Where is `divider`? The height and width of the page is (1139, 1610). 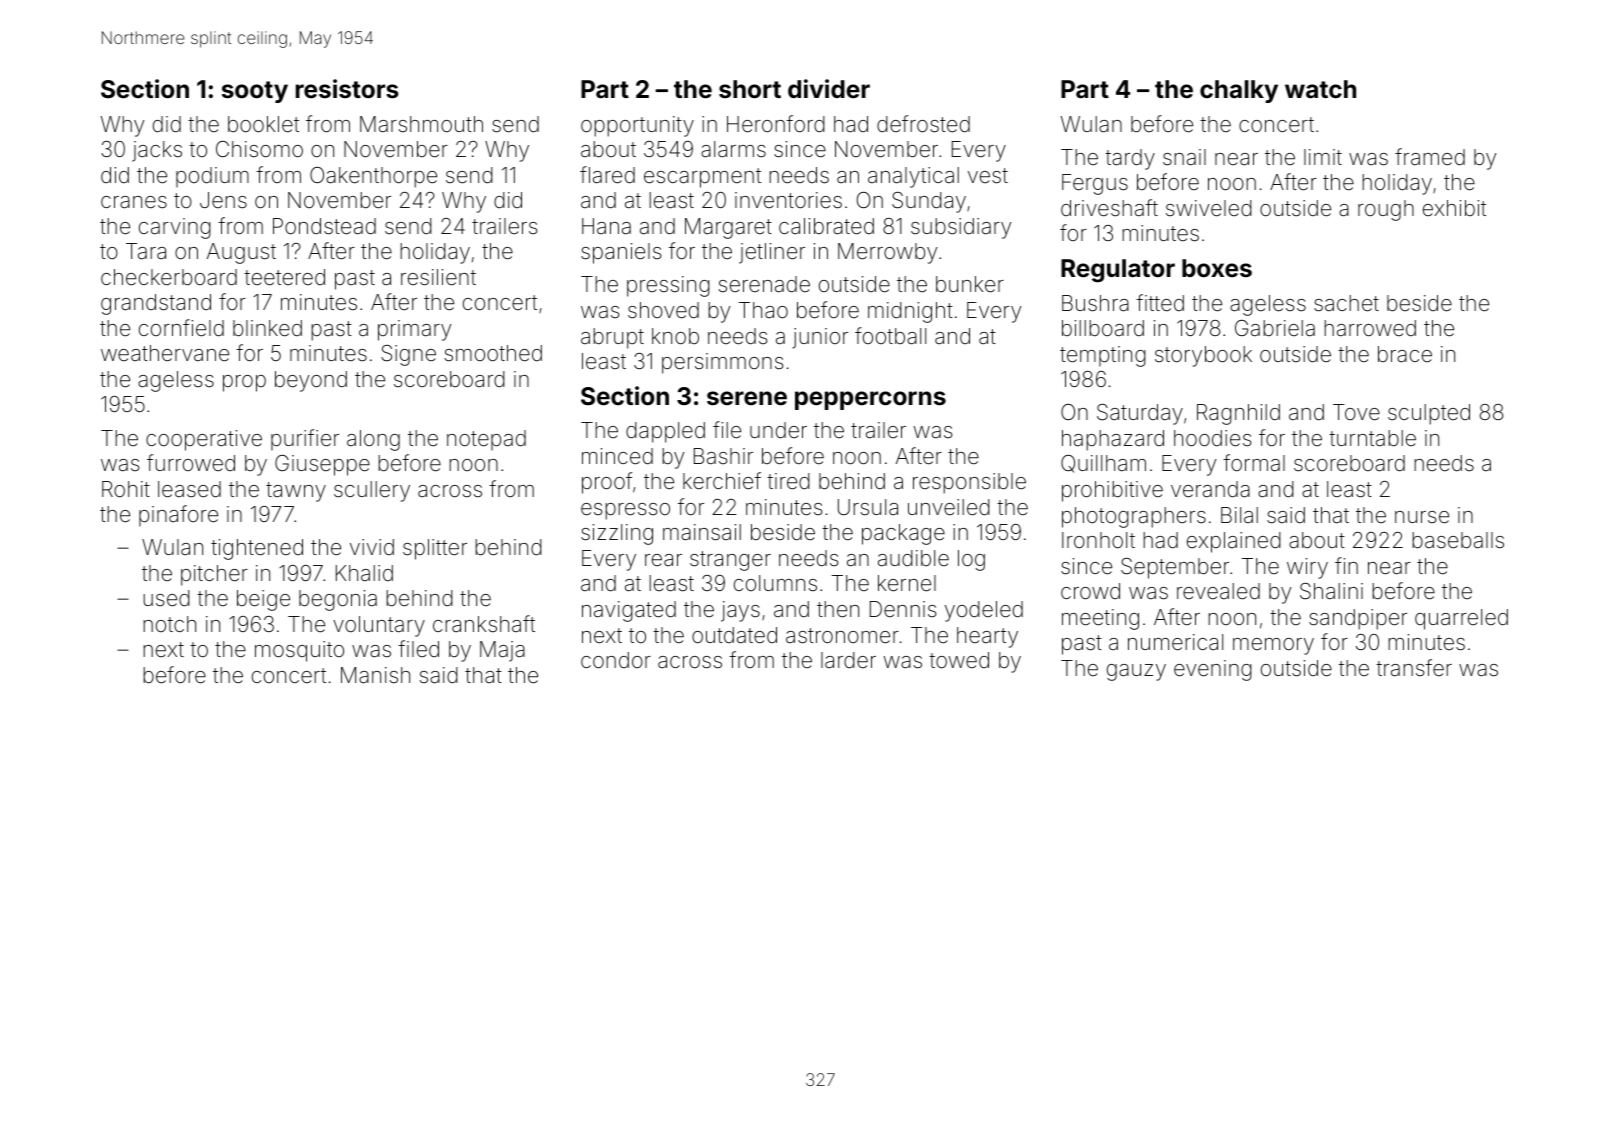 divider is located at coordinates (829, 89).
